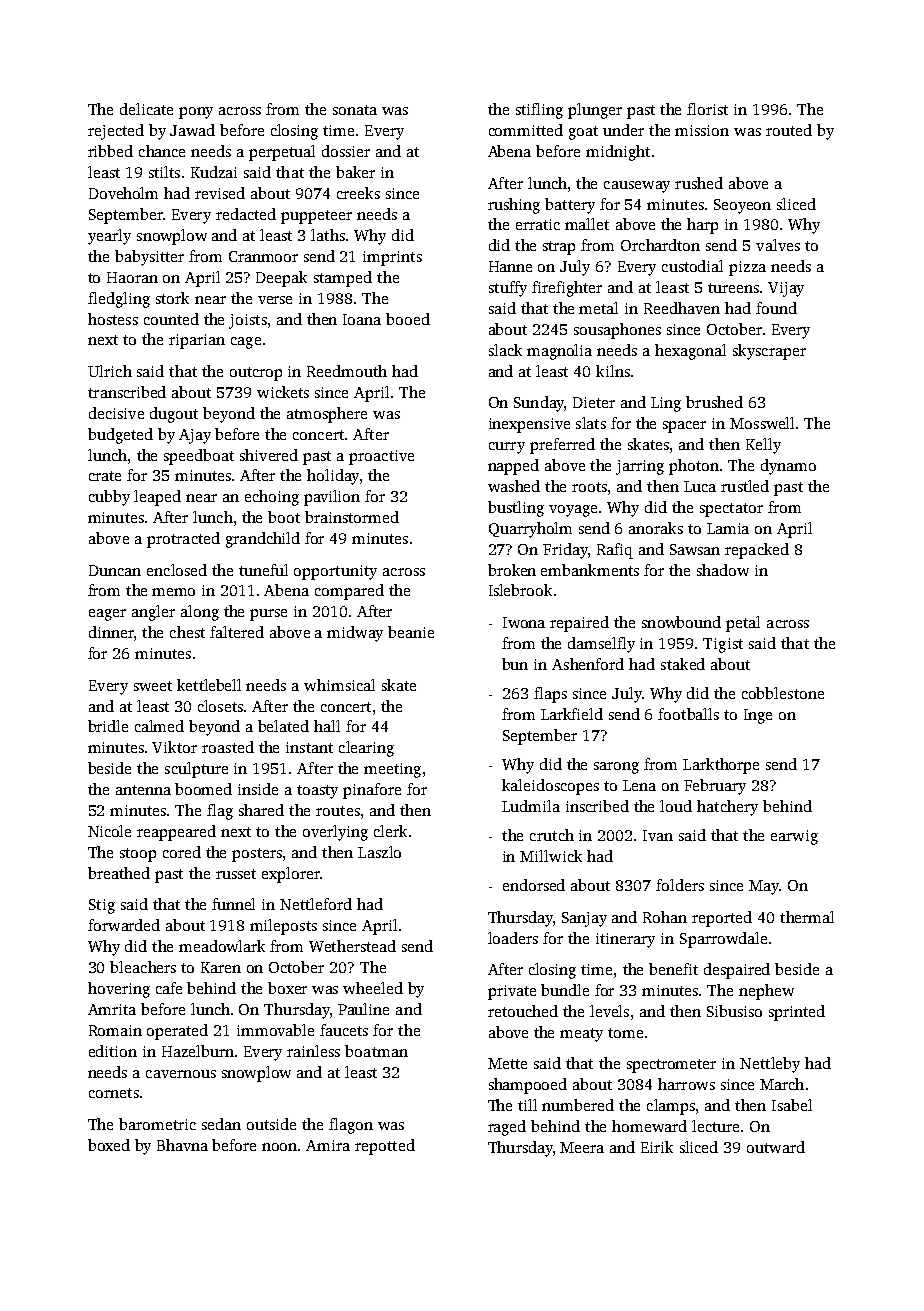  What do you see at coordinates (116, 132) in the screenshot?
I see `rejected` at bounding box center [116, 132].
